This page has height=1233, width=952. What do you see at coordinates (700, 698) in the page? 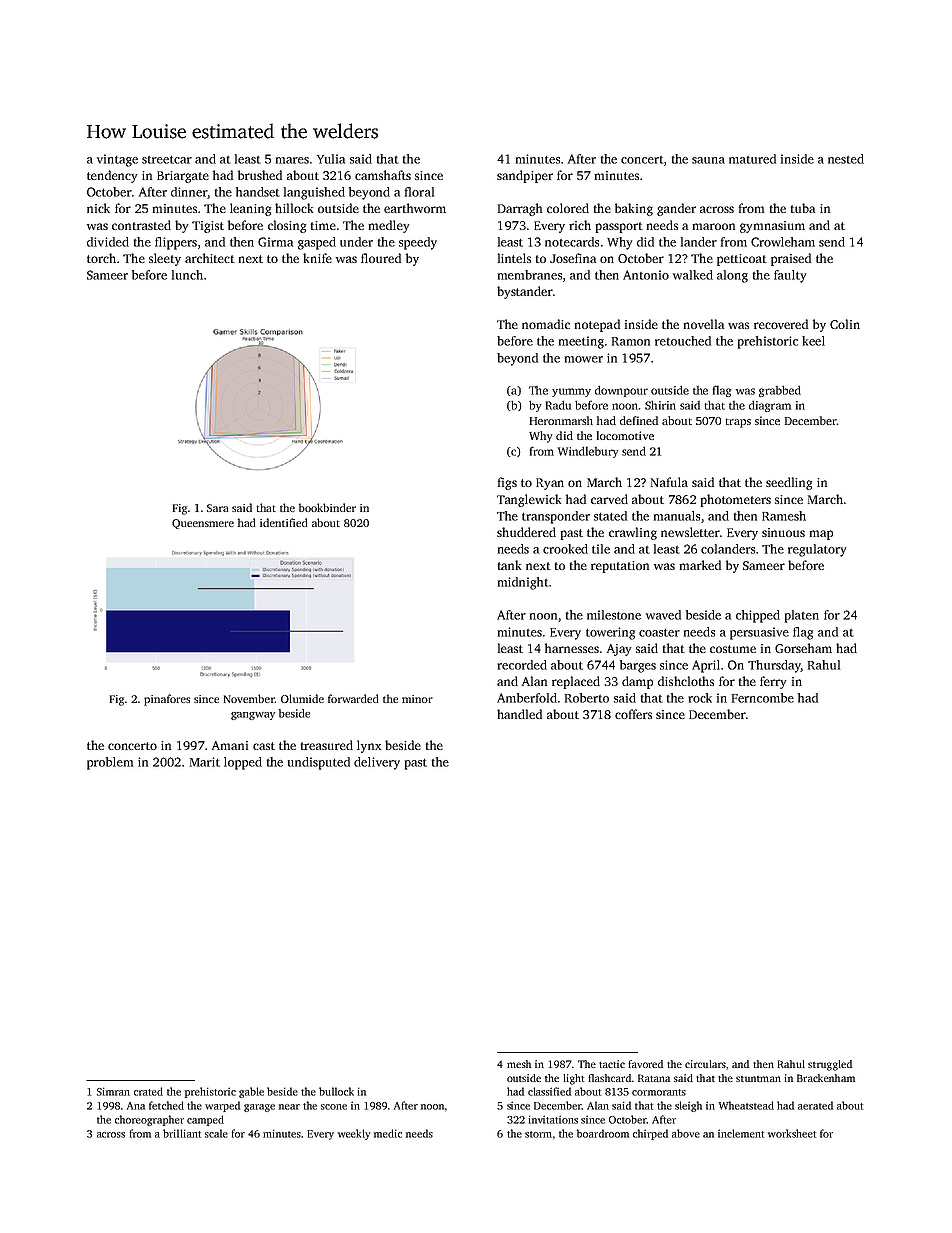
I see `rock` at bounding box center [700, 698].
